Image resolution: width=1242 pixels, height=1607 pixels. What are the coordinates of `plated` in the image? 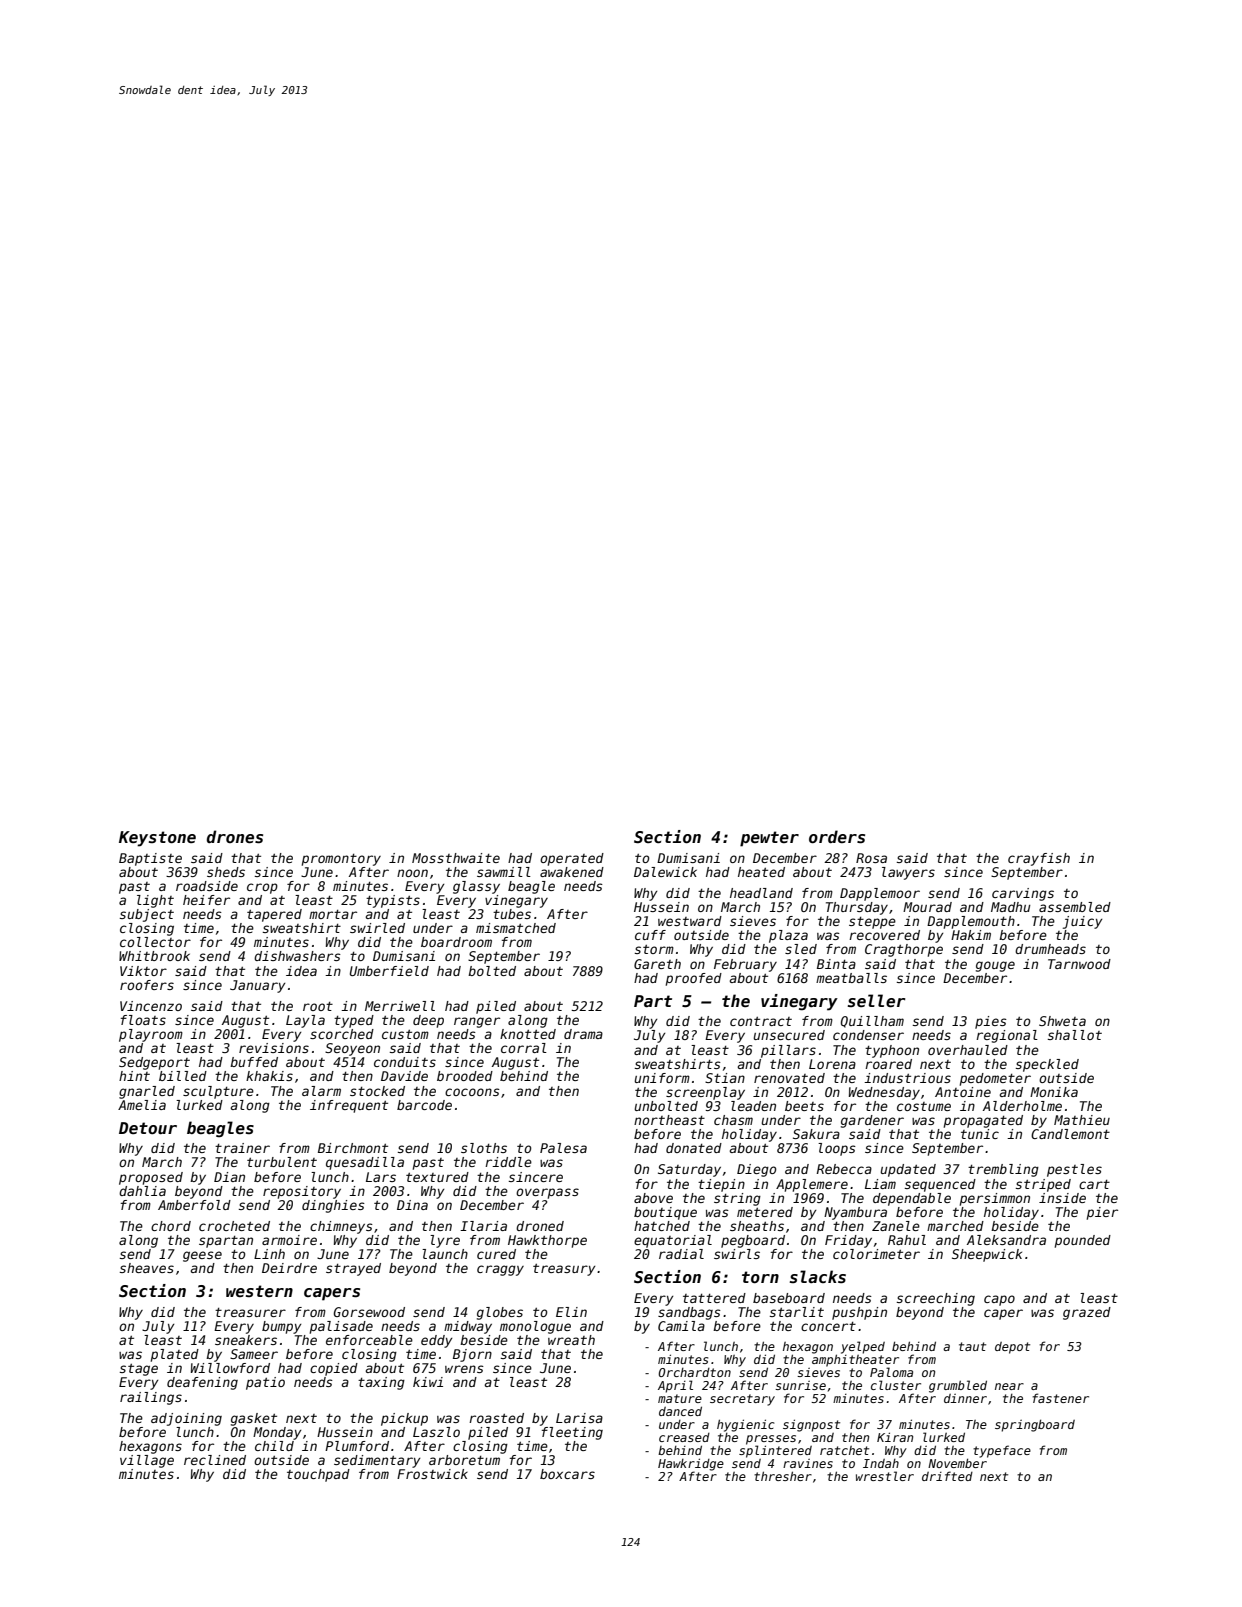 It's located at (175, 1355).
